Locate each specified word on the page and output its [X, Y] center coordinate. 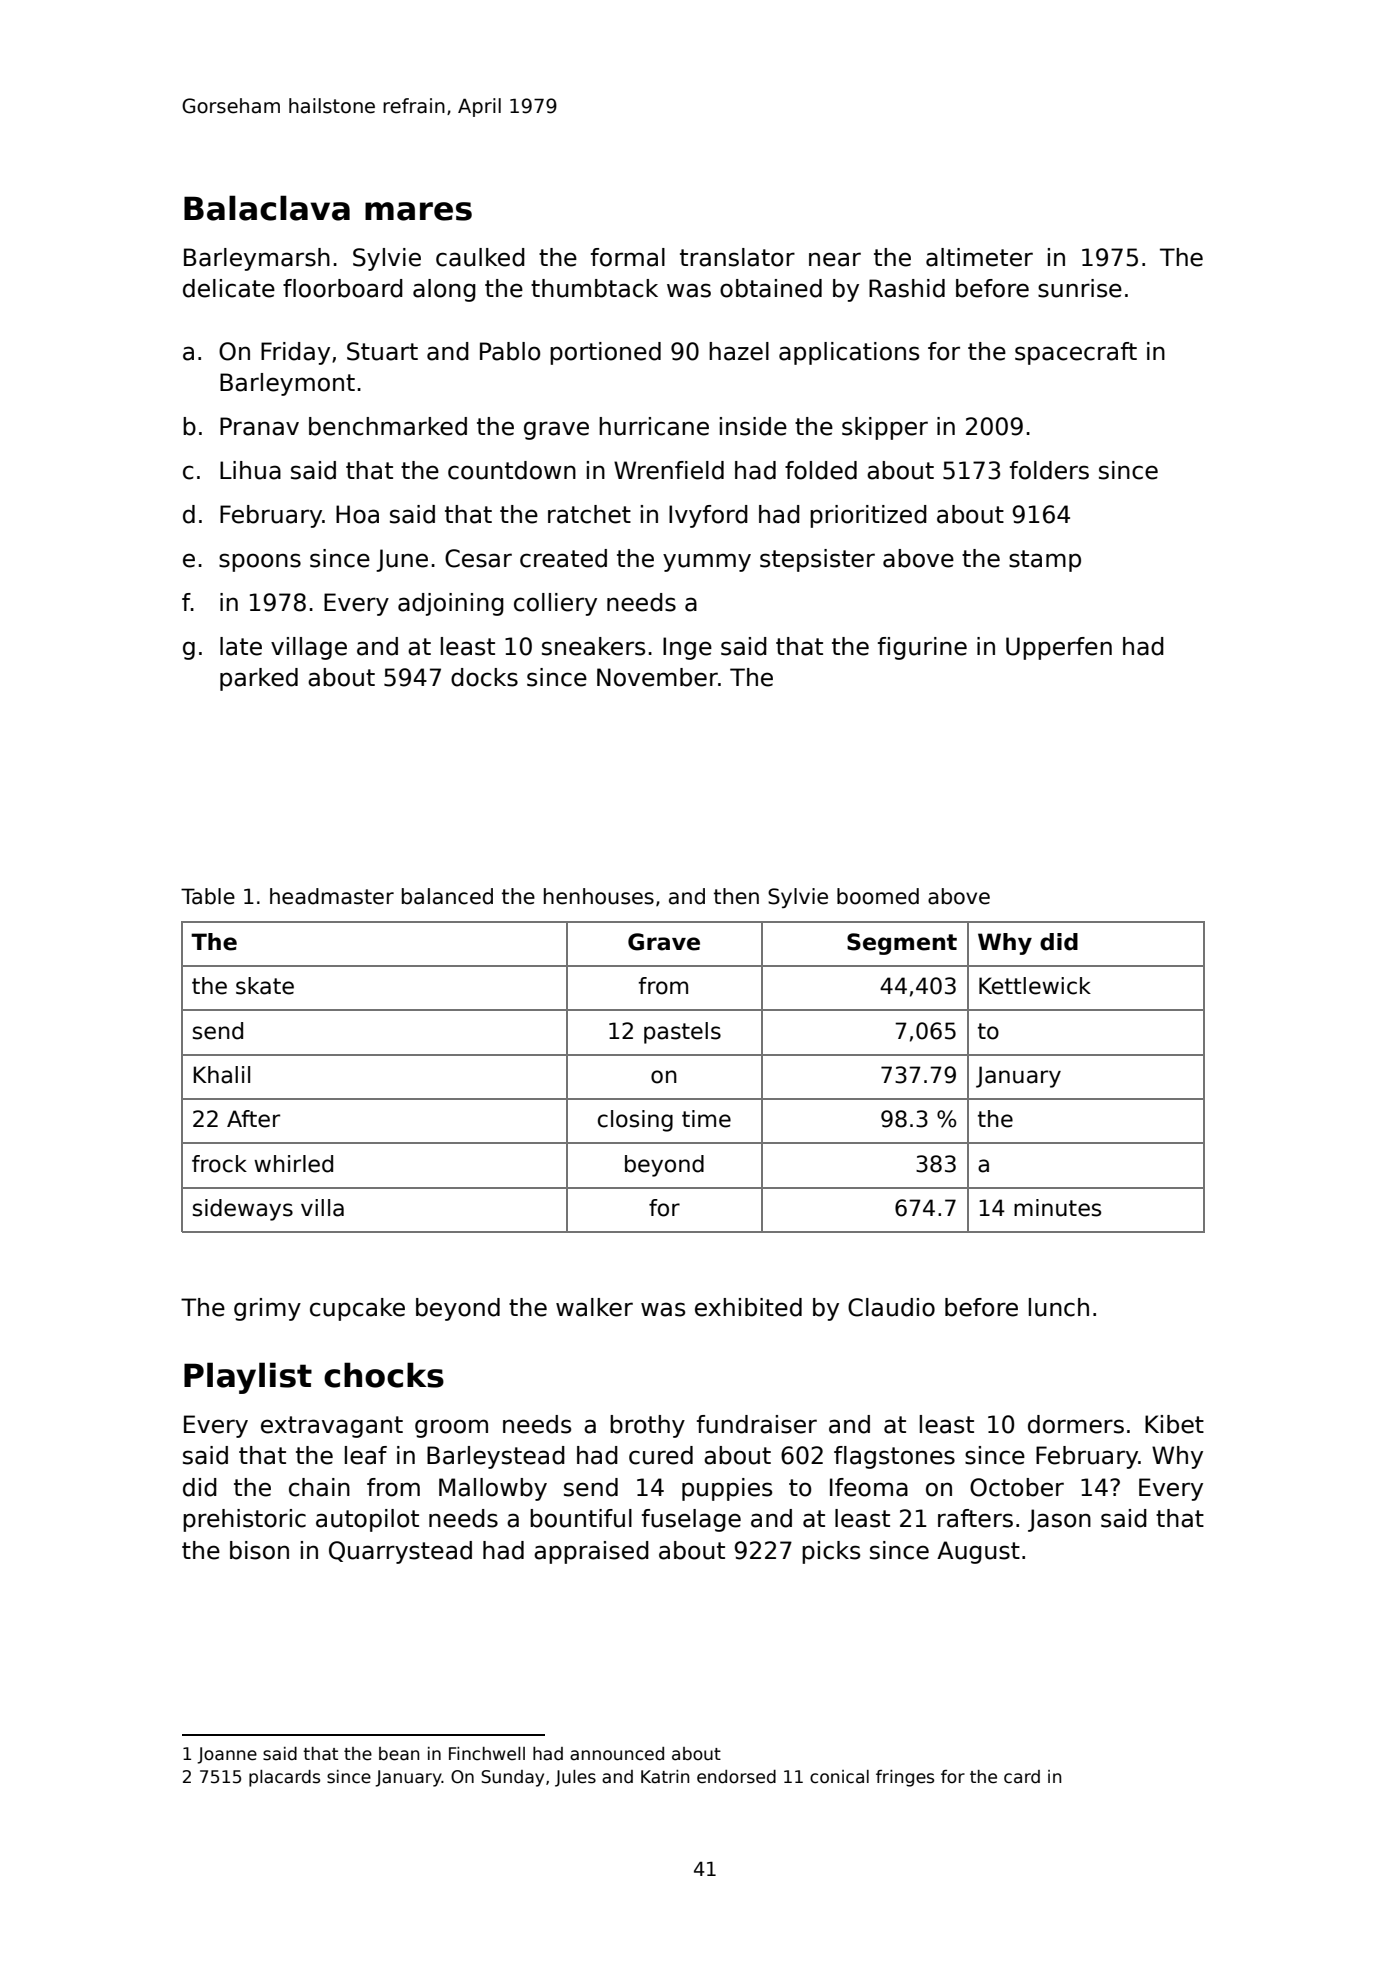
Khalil [221, 1075]
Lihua [250, 470]
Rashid [907, 288]
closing [635, 1121]
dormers [1076, 1424]
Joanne [227, 1755]
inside [753, 426]
